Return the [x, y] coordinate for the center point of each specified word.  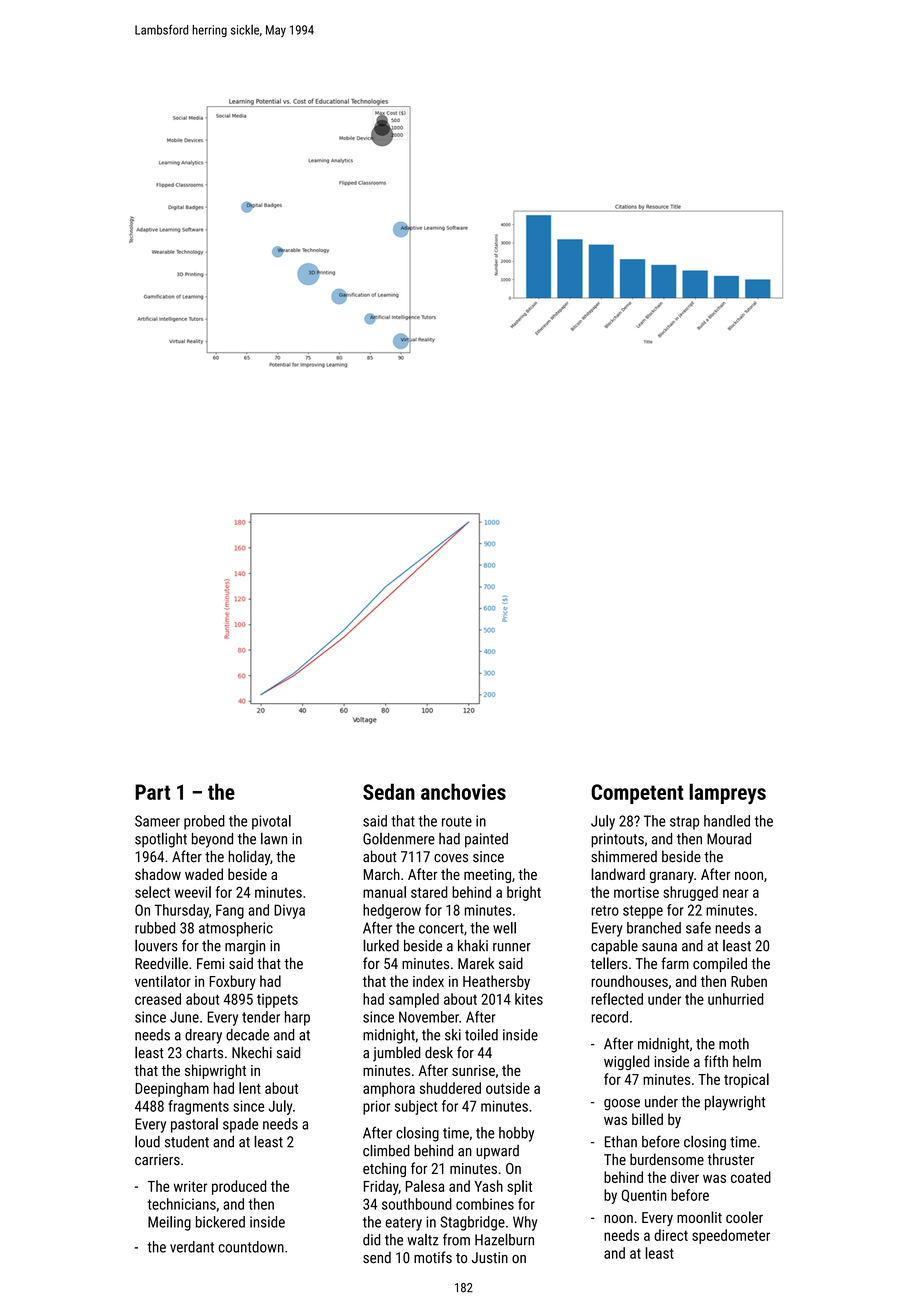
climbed [386, 1150]
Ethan [621, 1142]
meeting [487, 876]
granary [672, 877]
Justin [490, 1258]
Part [152, 792]
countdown [251, 1247]
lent [250, 1088]
